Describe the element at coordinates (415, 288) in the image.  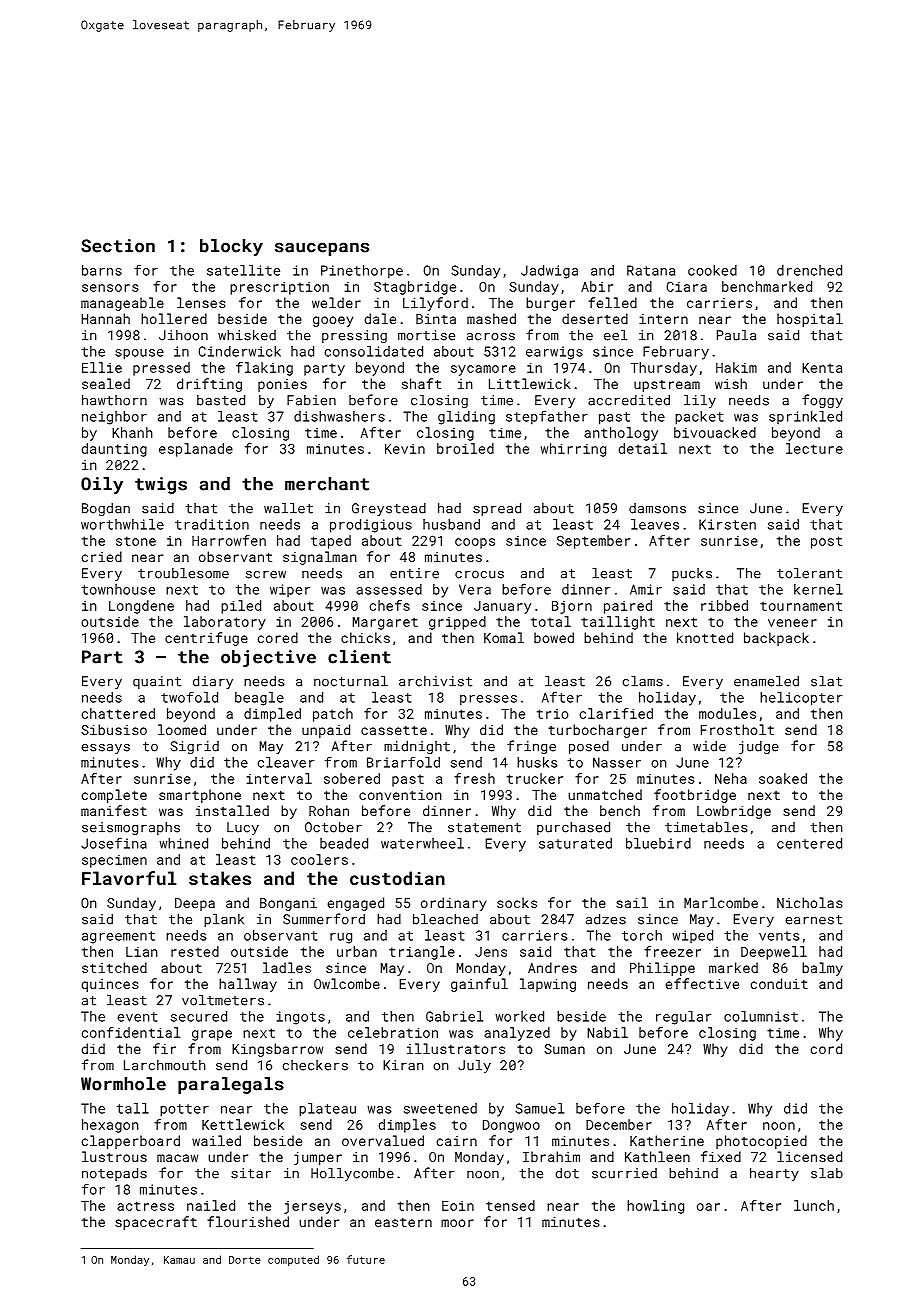
I see `Stagbridge` at that location.
